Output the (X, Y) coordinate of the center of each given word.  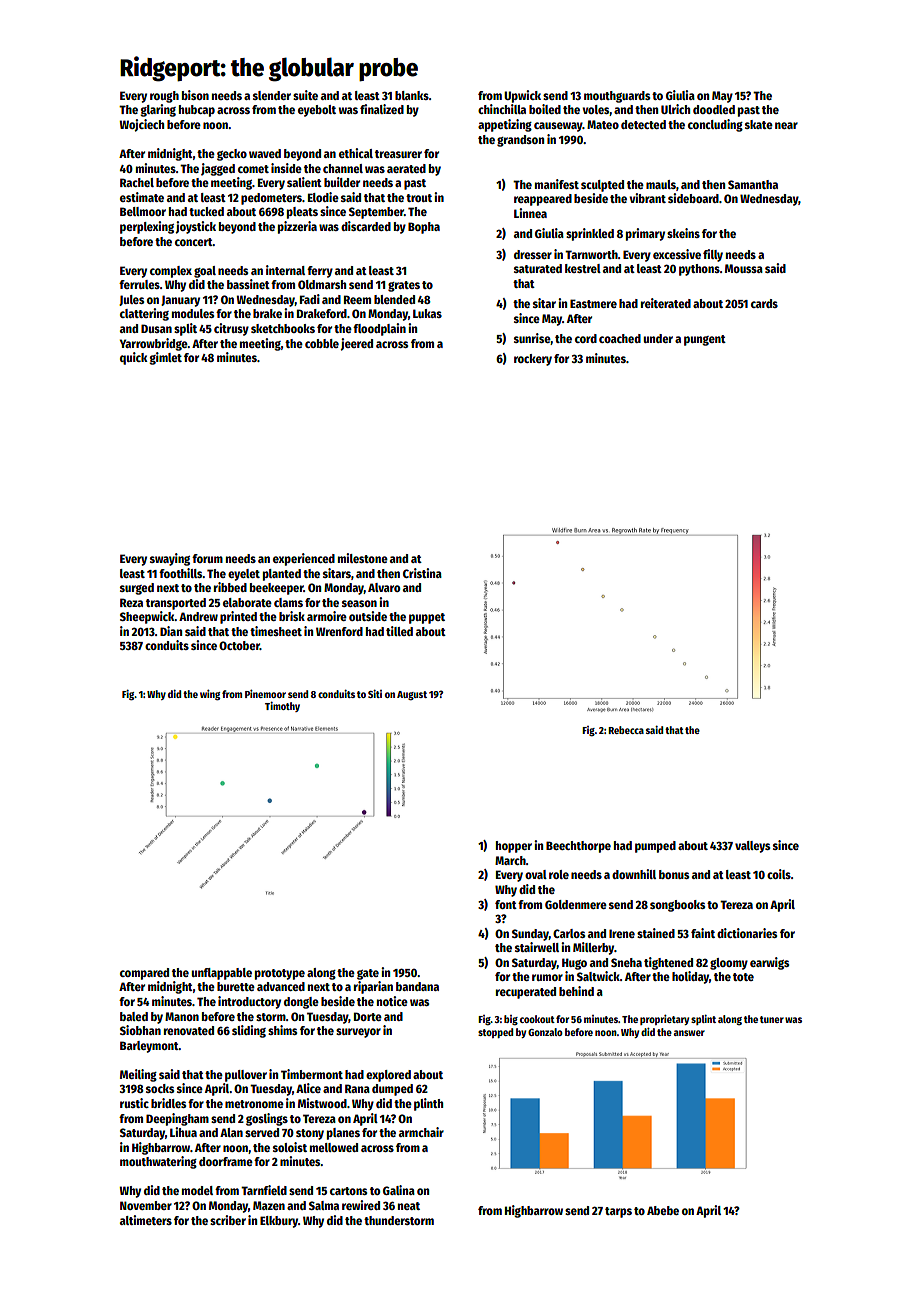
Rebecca (626, 730)
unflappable (221, 974)
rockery (533, 360)
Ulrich (675, 109)
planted (282, 575)
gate (368, 974)
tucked (206, 211)
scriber (228, 1220)
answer (689, 1033)
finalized (382, 109)
